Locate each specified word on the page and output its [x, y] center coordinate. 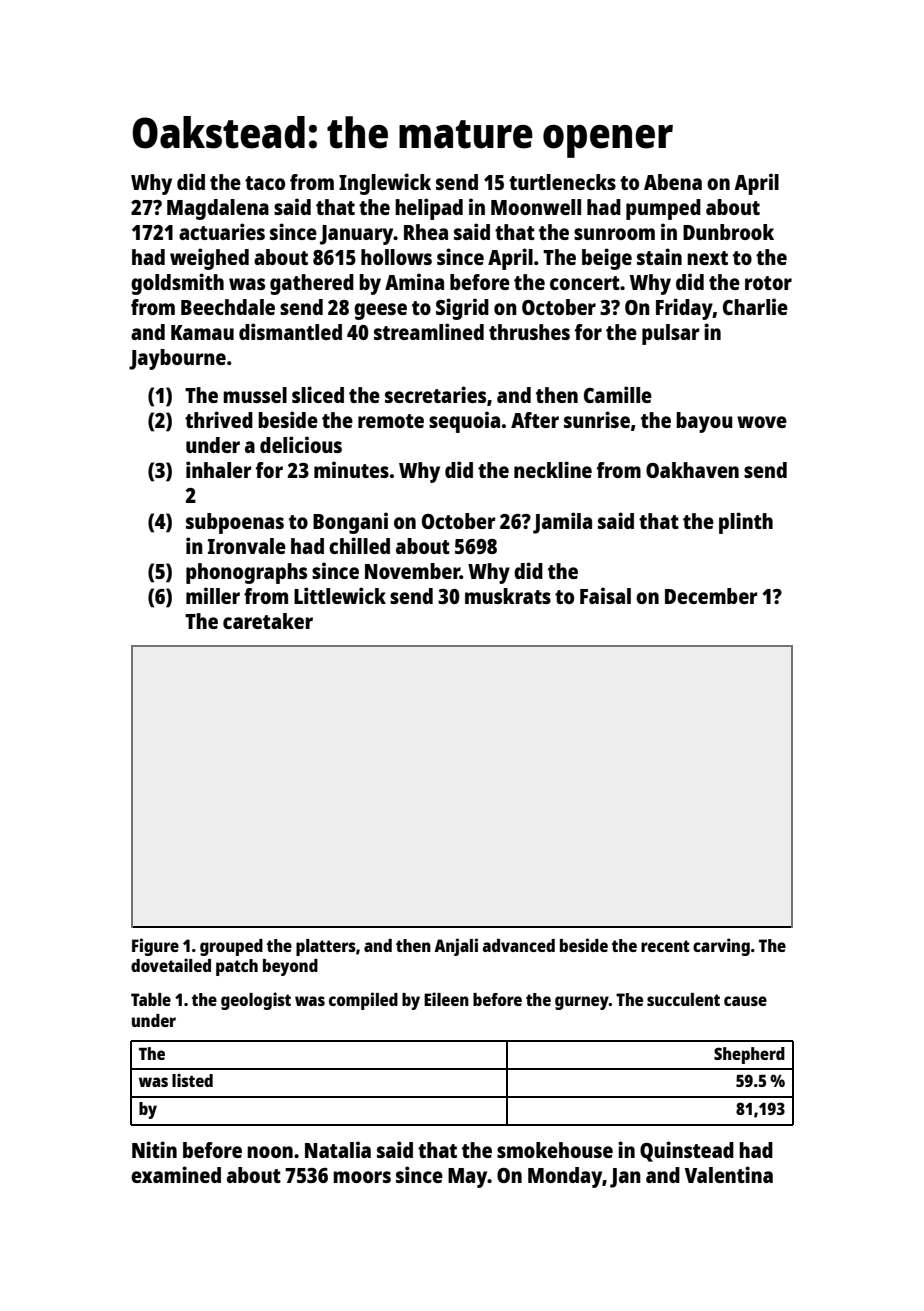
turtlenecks [562, 182]
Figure [155, 947]
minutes [351, 469]
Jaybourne [177, 359]
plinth [746, 523]
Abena [673, 182]
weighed [209, 259]
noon [270, 1152]
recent [665, 946]
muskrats [508, 596]
